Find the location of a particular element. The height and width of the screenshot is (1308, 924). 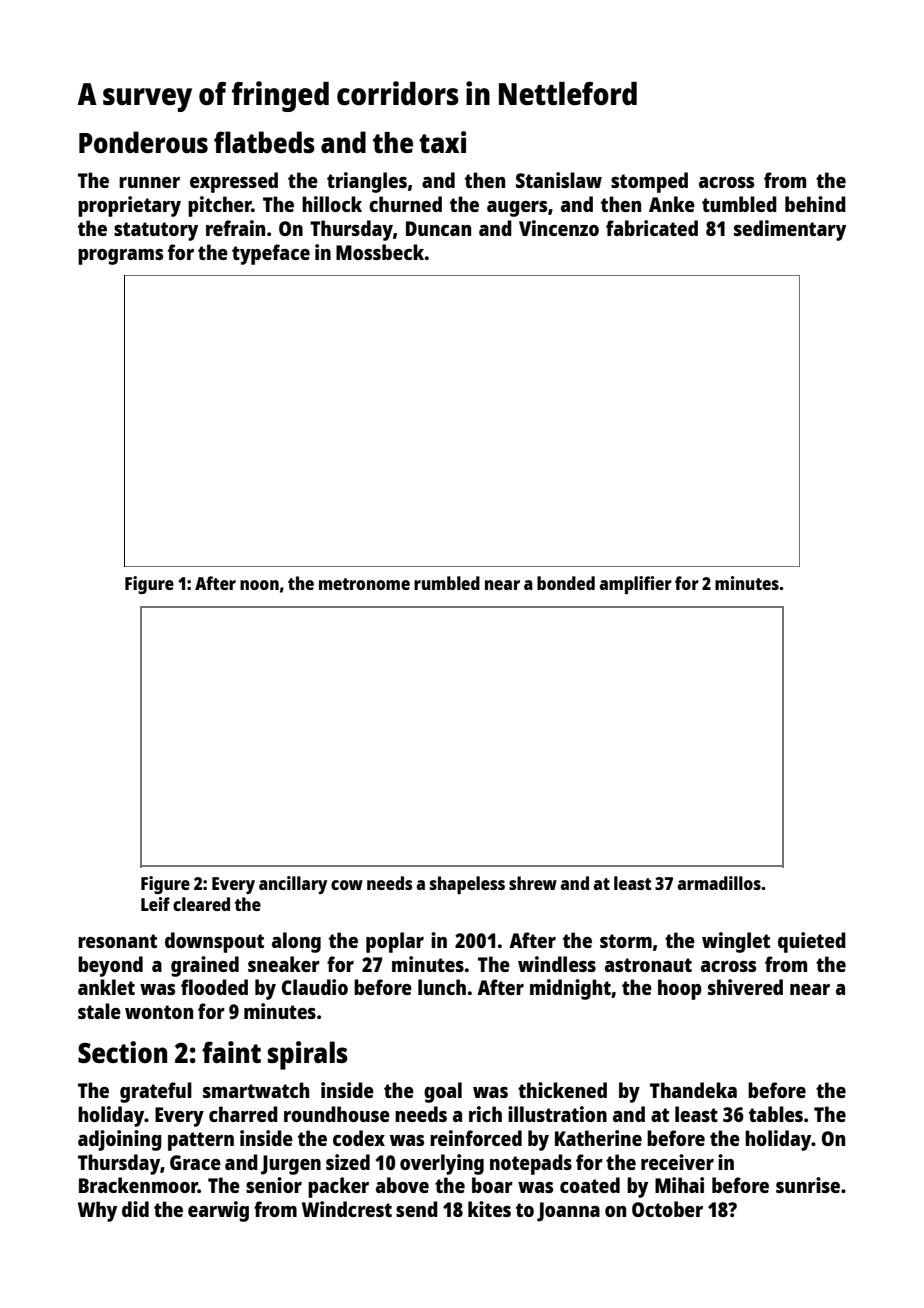

amplifier is located at coordinates (636, 585).
